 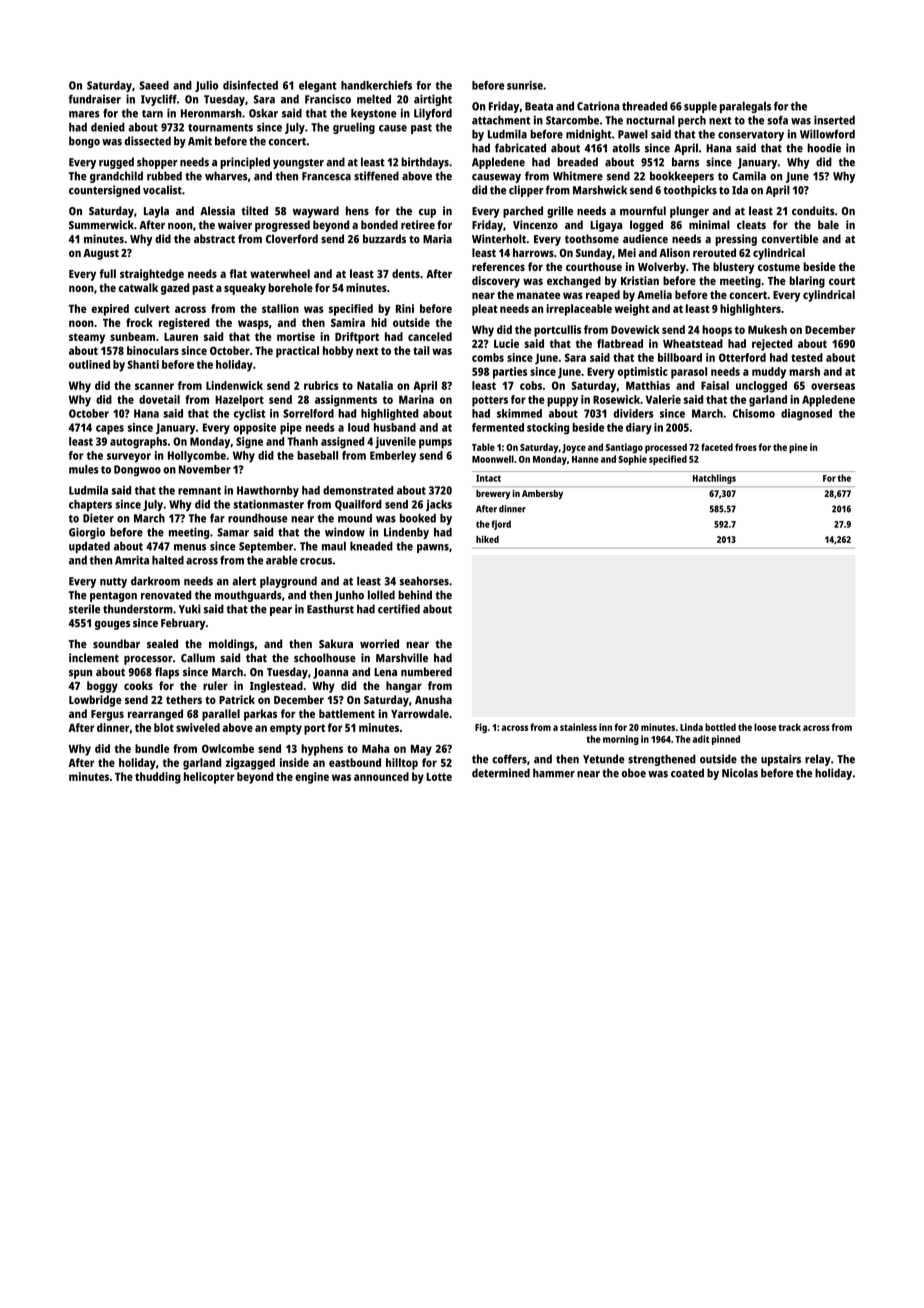 What do you see at coordinates (813, 210) in the screenshot?
I see `conduits` at bounding box center [813, 210].
